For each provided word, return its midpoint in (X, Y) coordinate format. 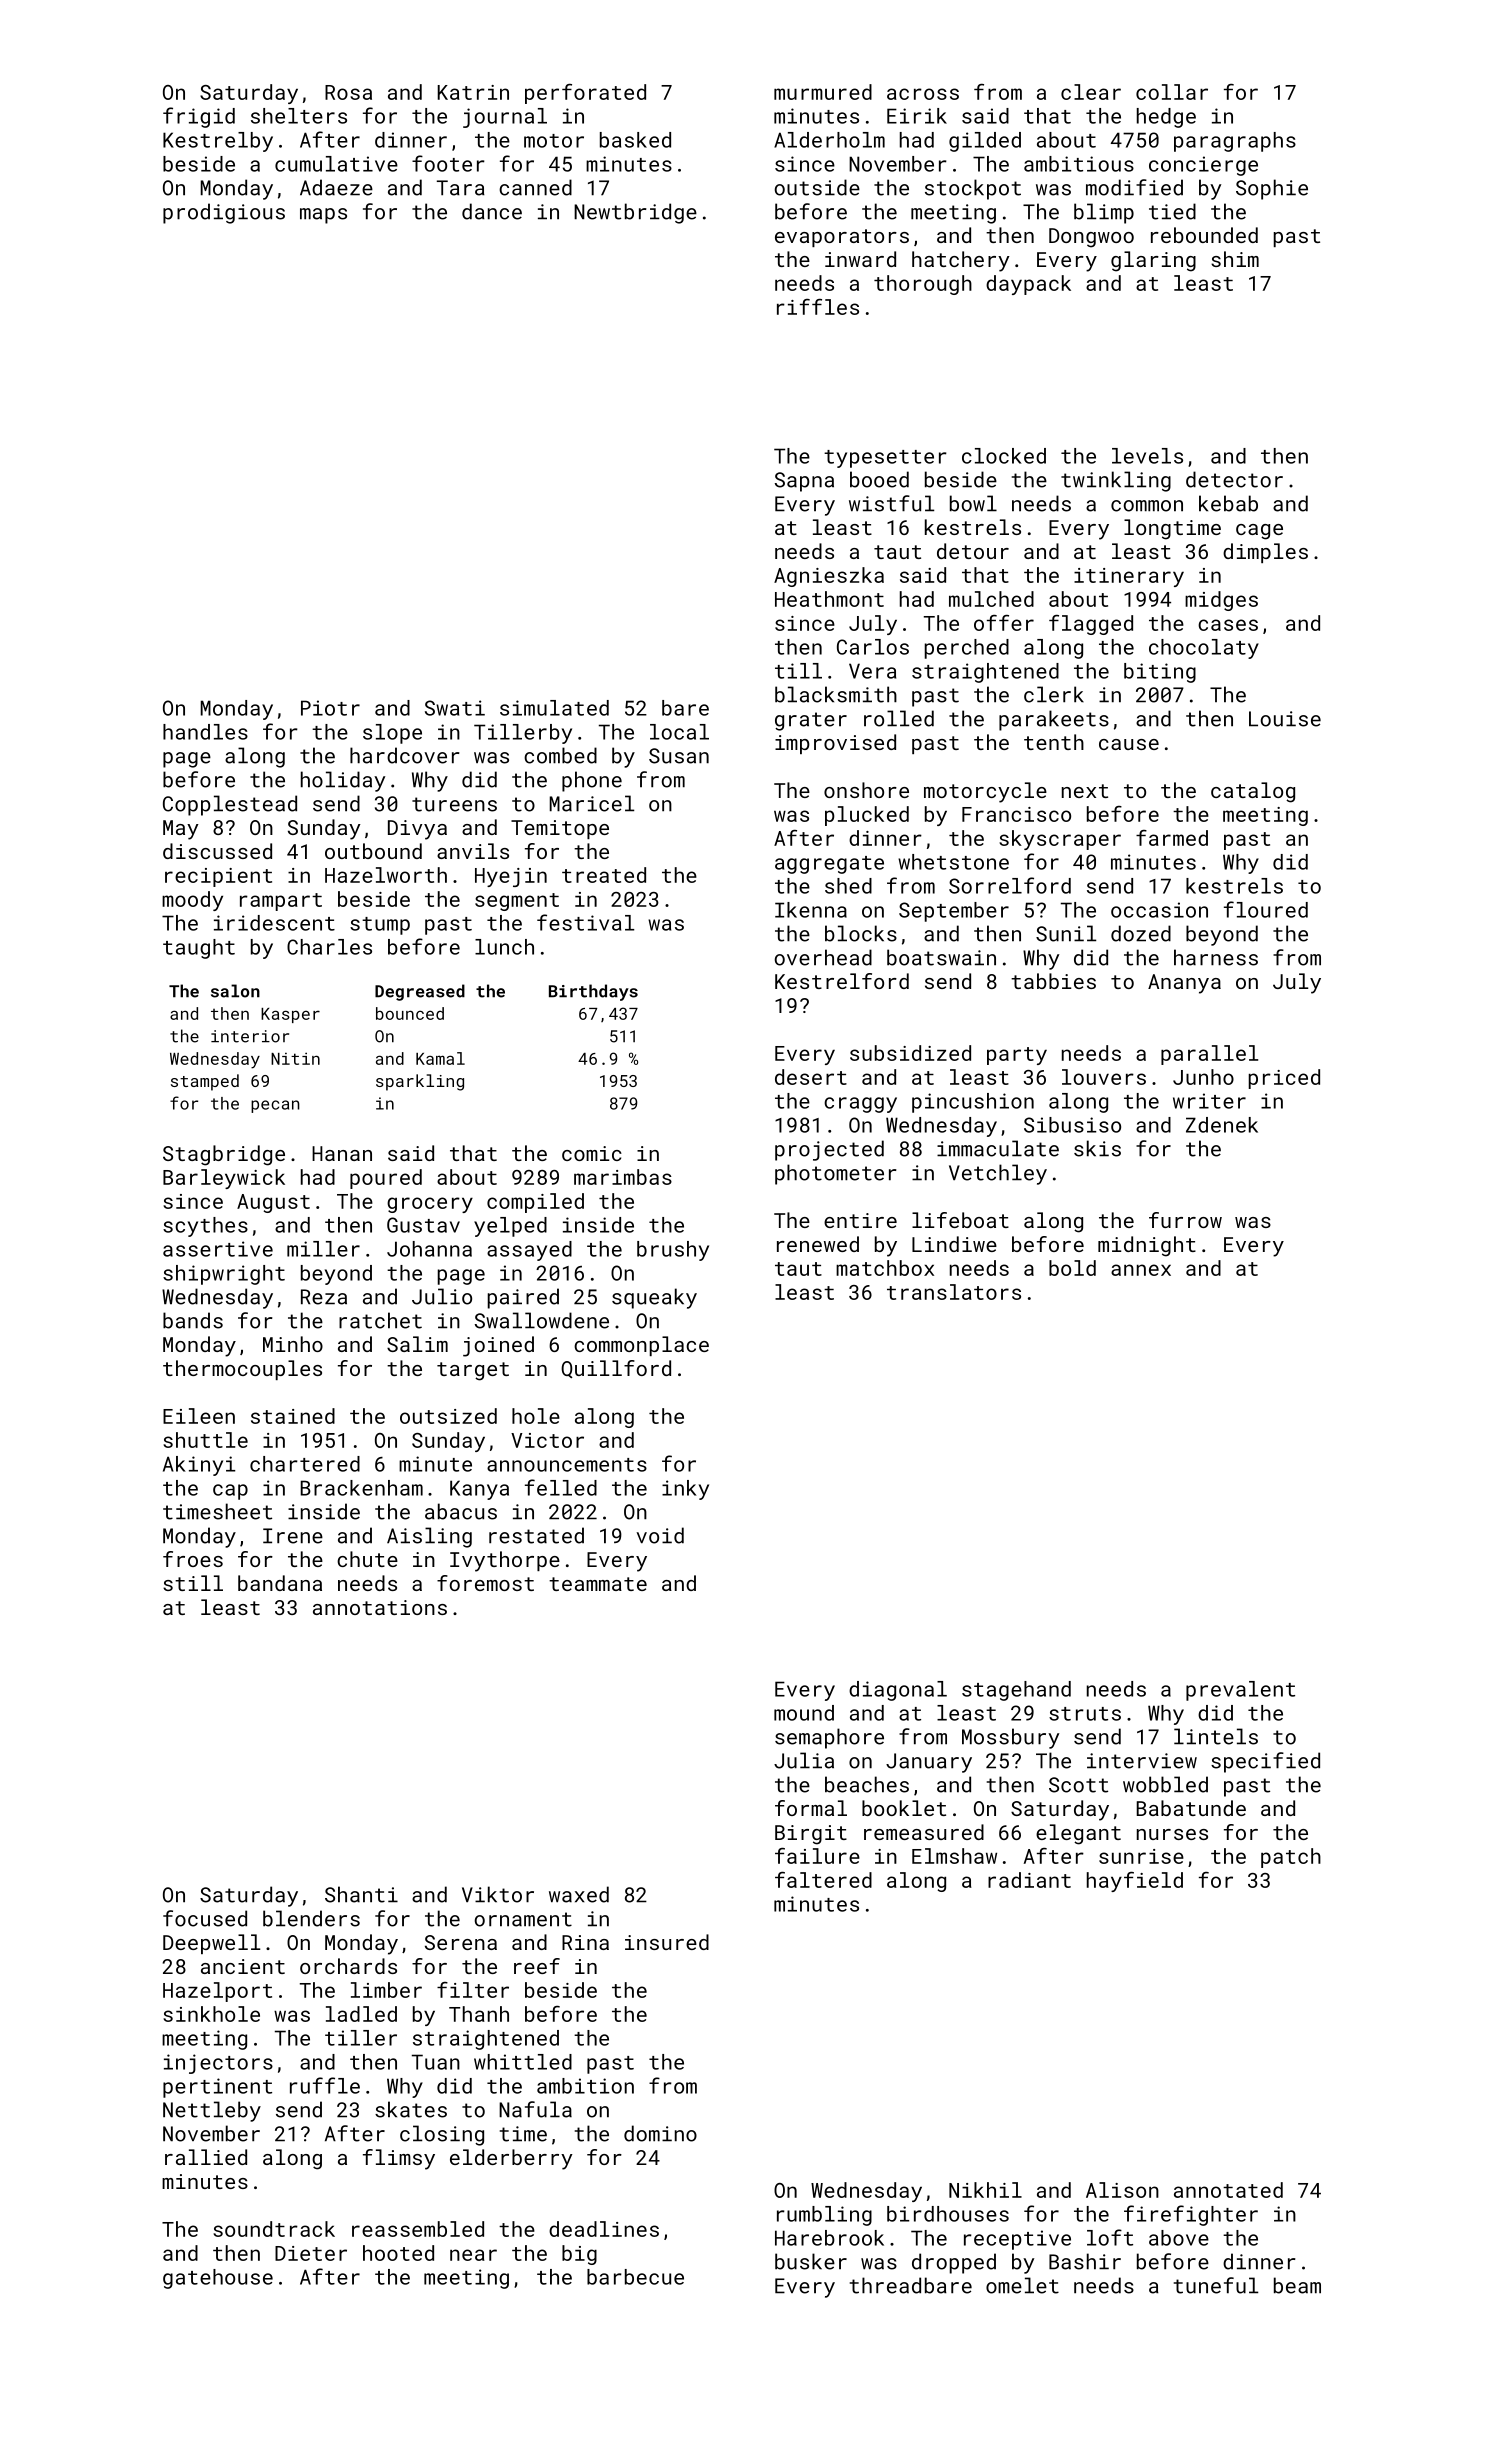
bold (1072, 1268)
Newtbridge (635, 213)
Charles (329, 947)
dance (492, 211)
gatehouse (218, 2279)
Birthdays (593, 992)
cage (1259, 532)
